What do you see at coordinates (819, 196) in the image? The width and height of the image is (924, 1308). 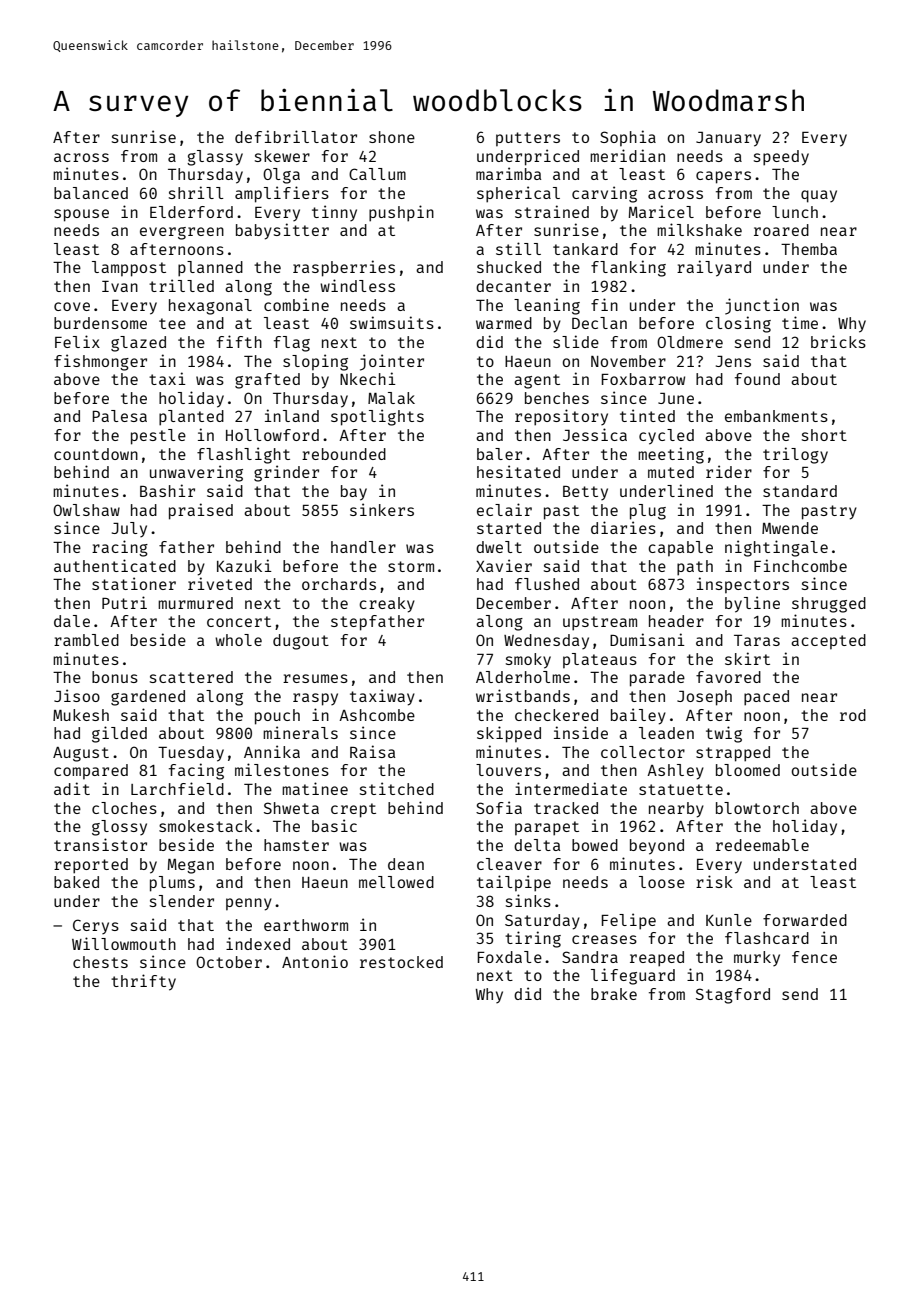 I see `quay` at bounding box center [819, 196].
